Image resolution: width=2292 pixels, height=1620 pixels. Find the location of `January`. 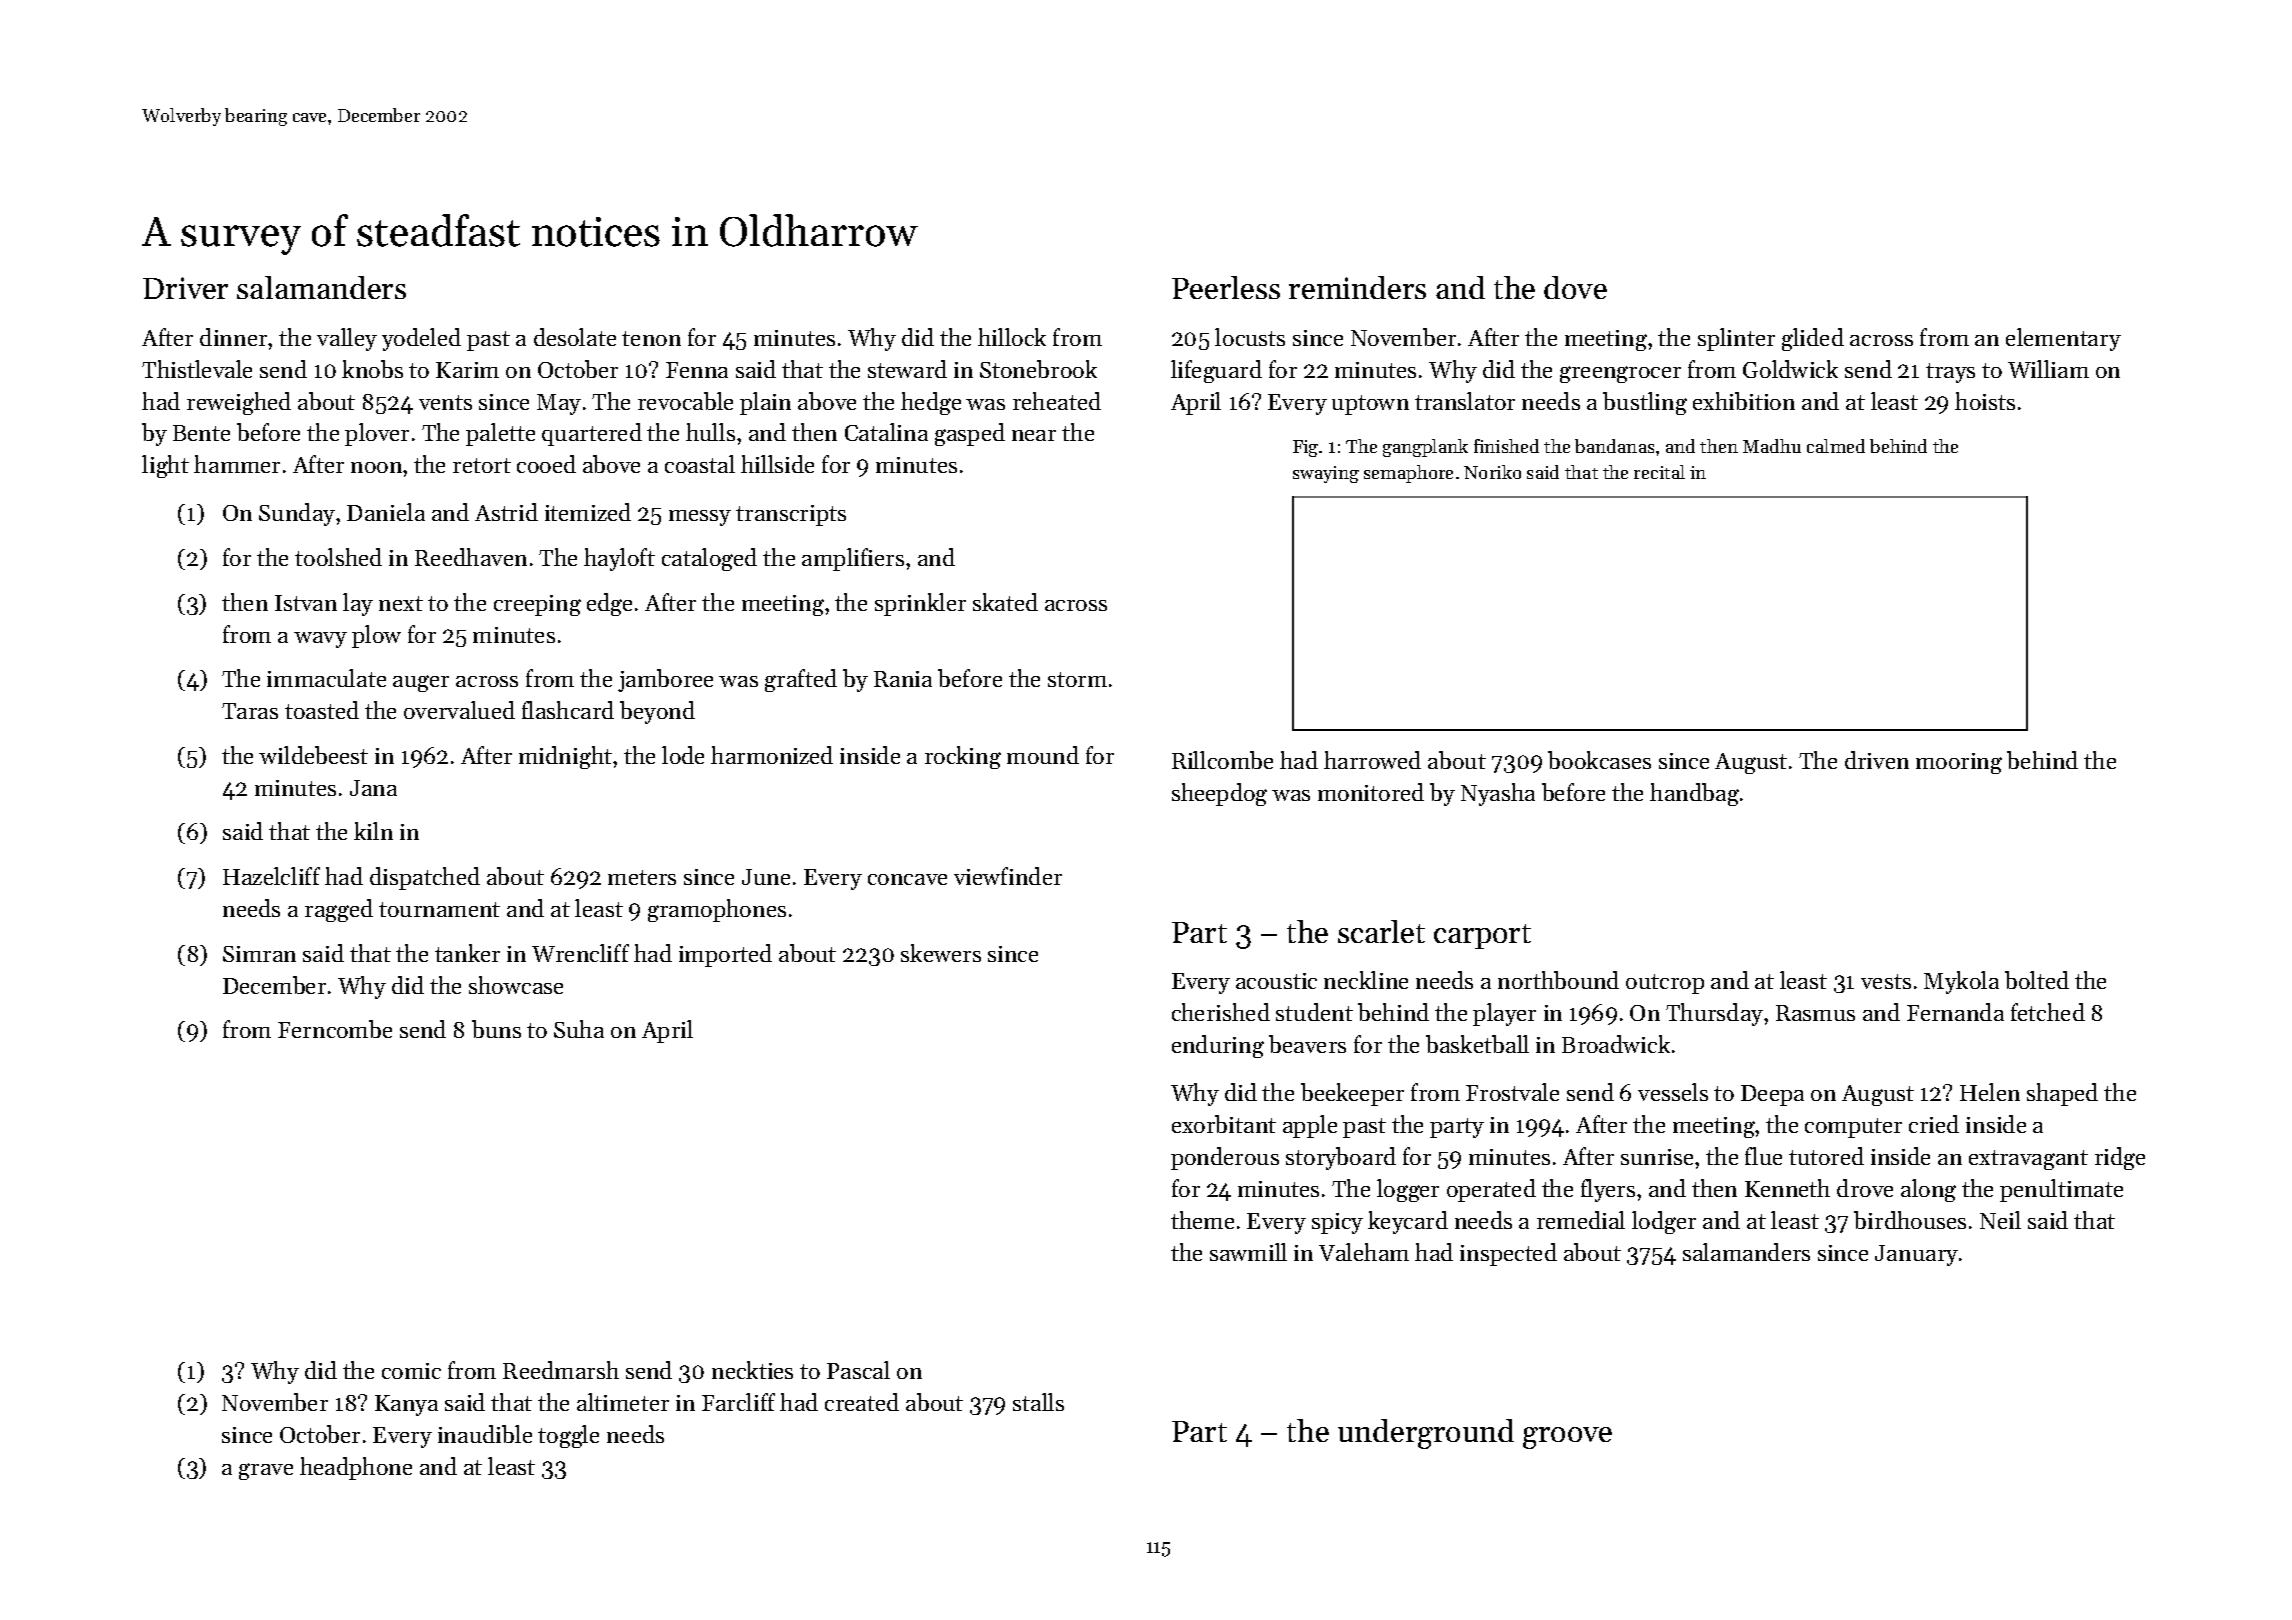

January is located at coordinates (1916, 1255).
